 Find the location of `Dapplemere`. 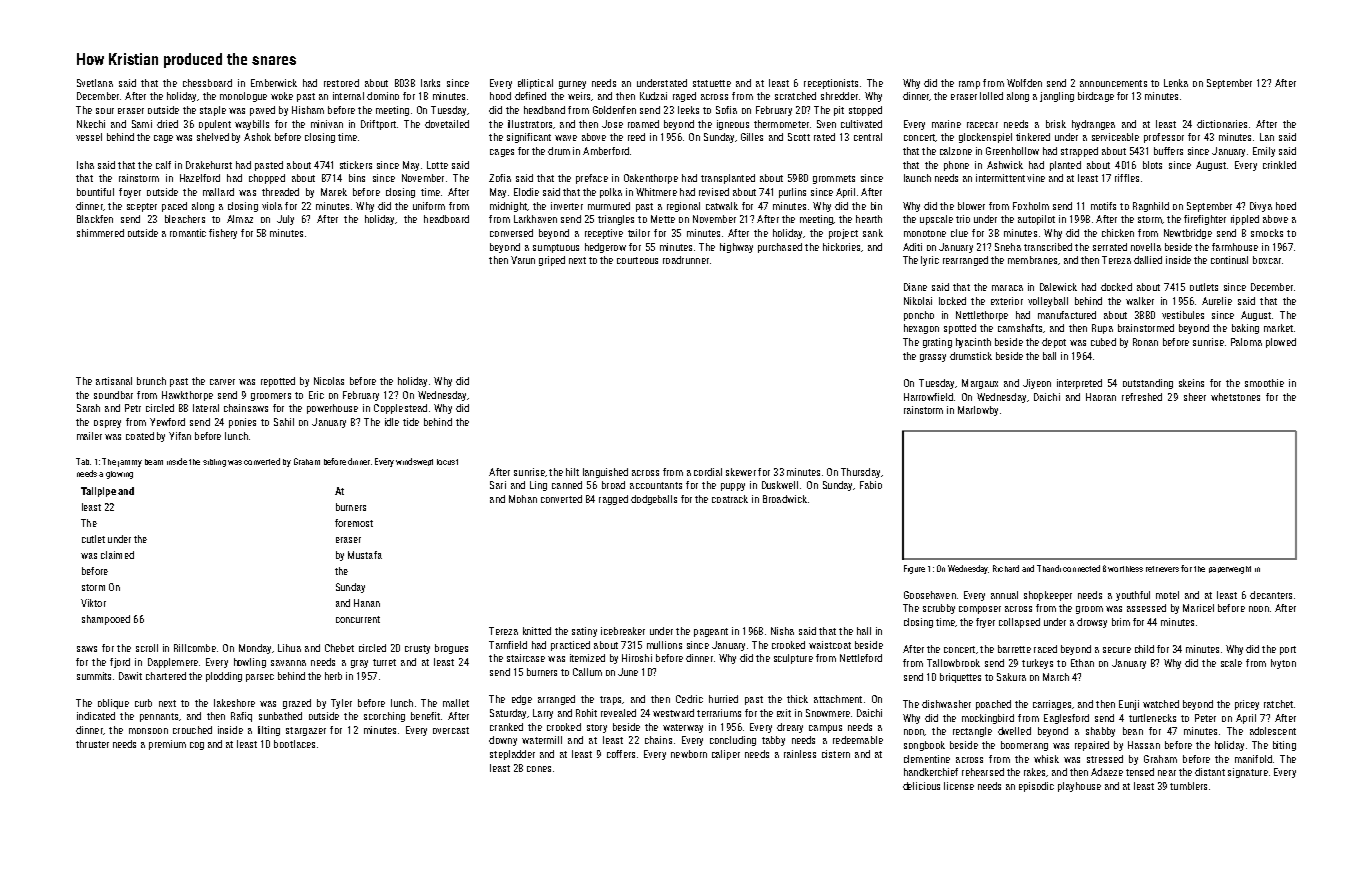

Dapplemere is located at coordinates (173, 663).
